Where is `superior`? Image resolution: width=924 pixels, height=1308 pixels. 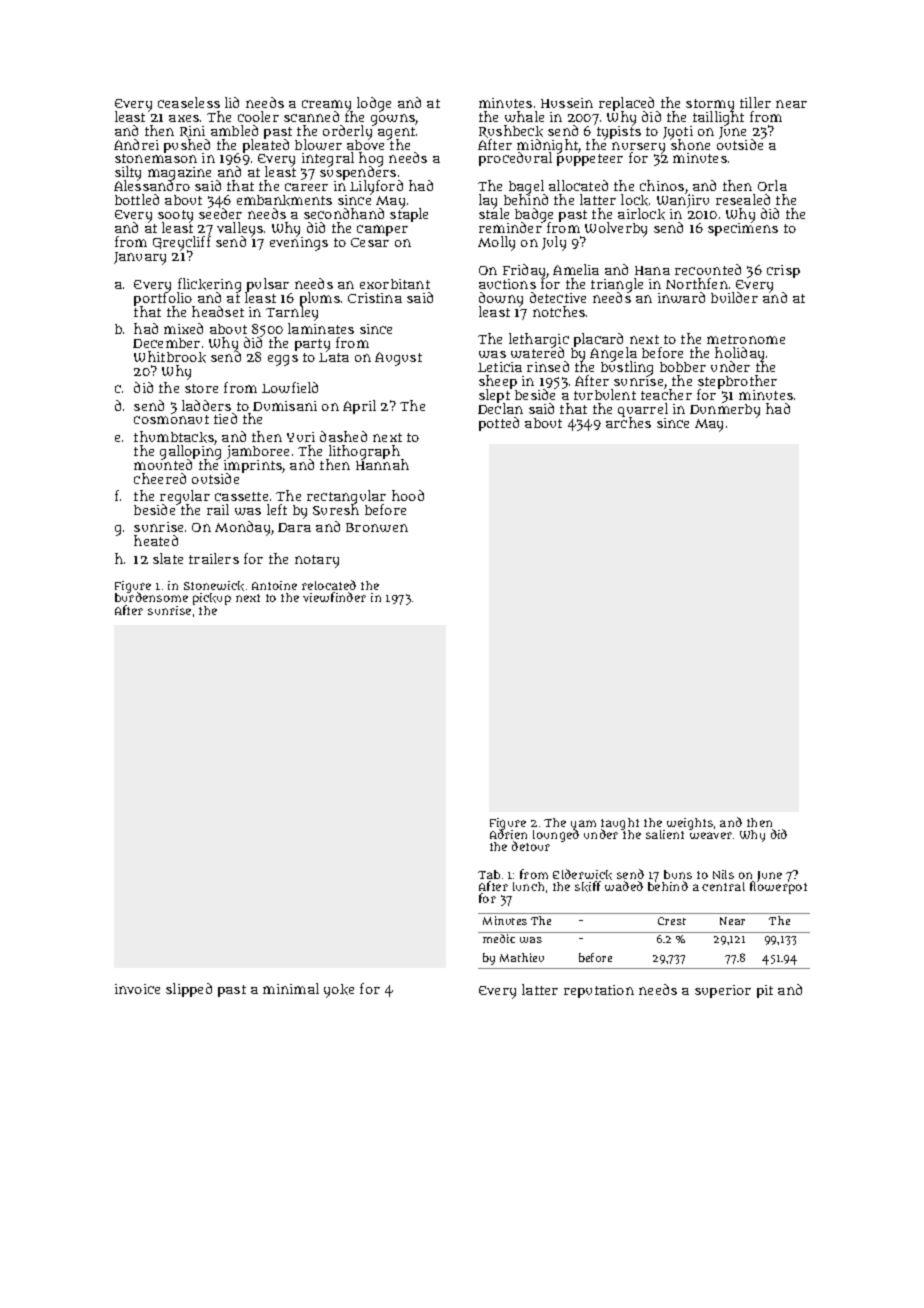 superior is located at coordinates (723, 991).
